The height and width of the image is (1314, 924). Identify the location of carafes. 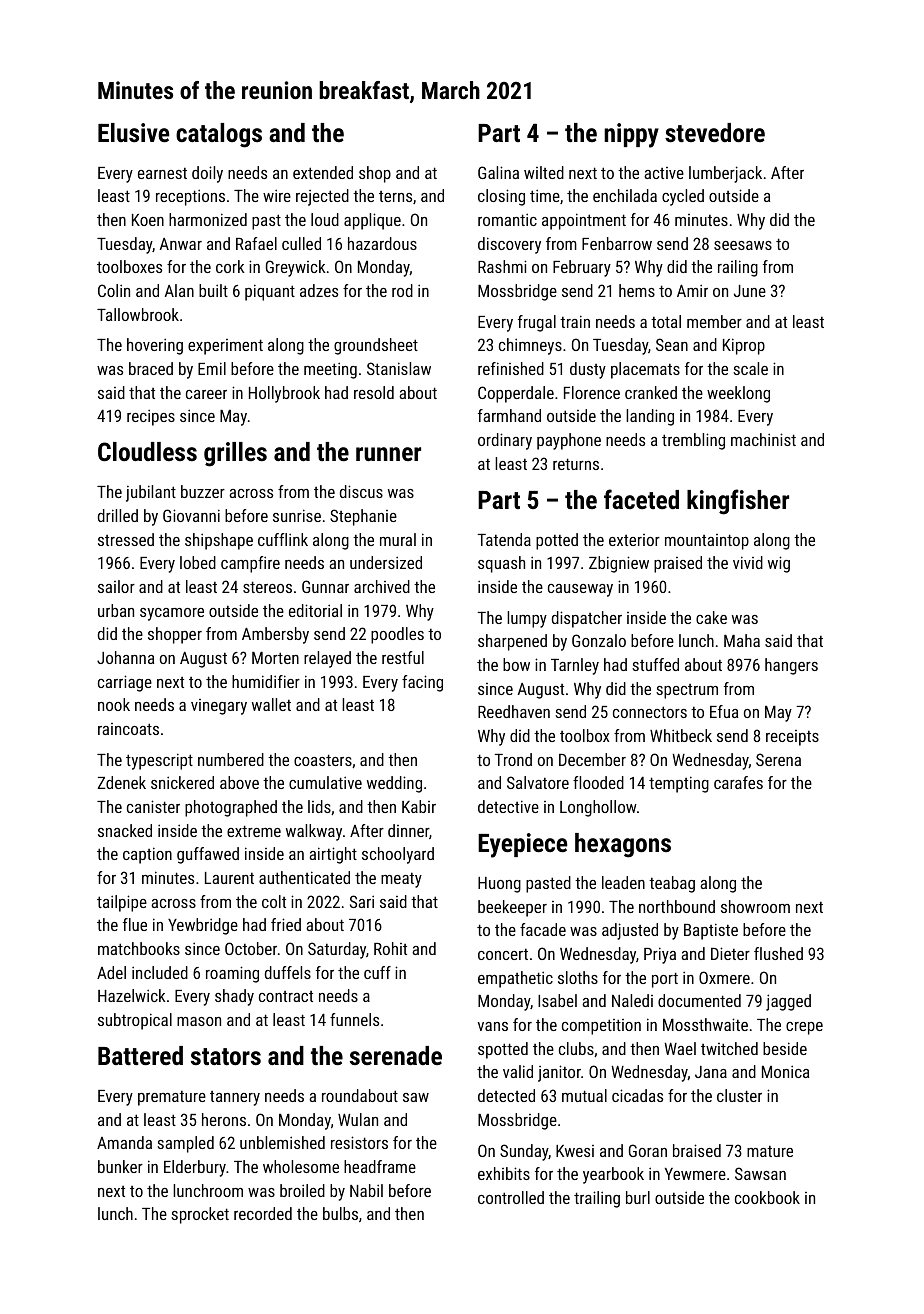
(738, 782).
